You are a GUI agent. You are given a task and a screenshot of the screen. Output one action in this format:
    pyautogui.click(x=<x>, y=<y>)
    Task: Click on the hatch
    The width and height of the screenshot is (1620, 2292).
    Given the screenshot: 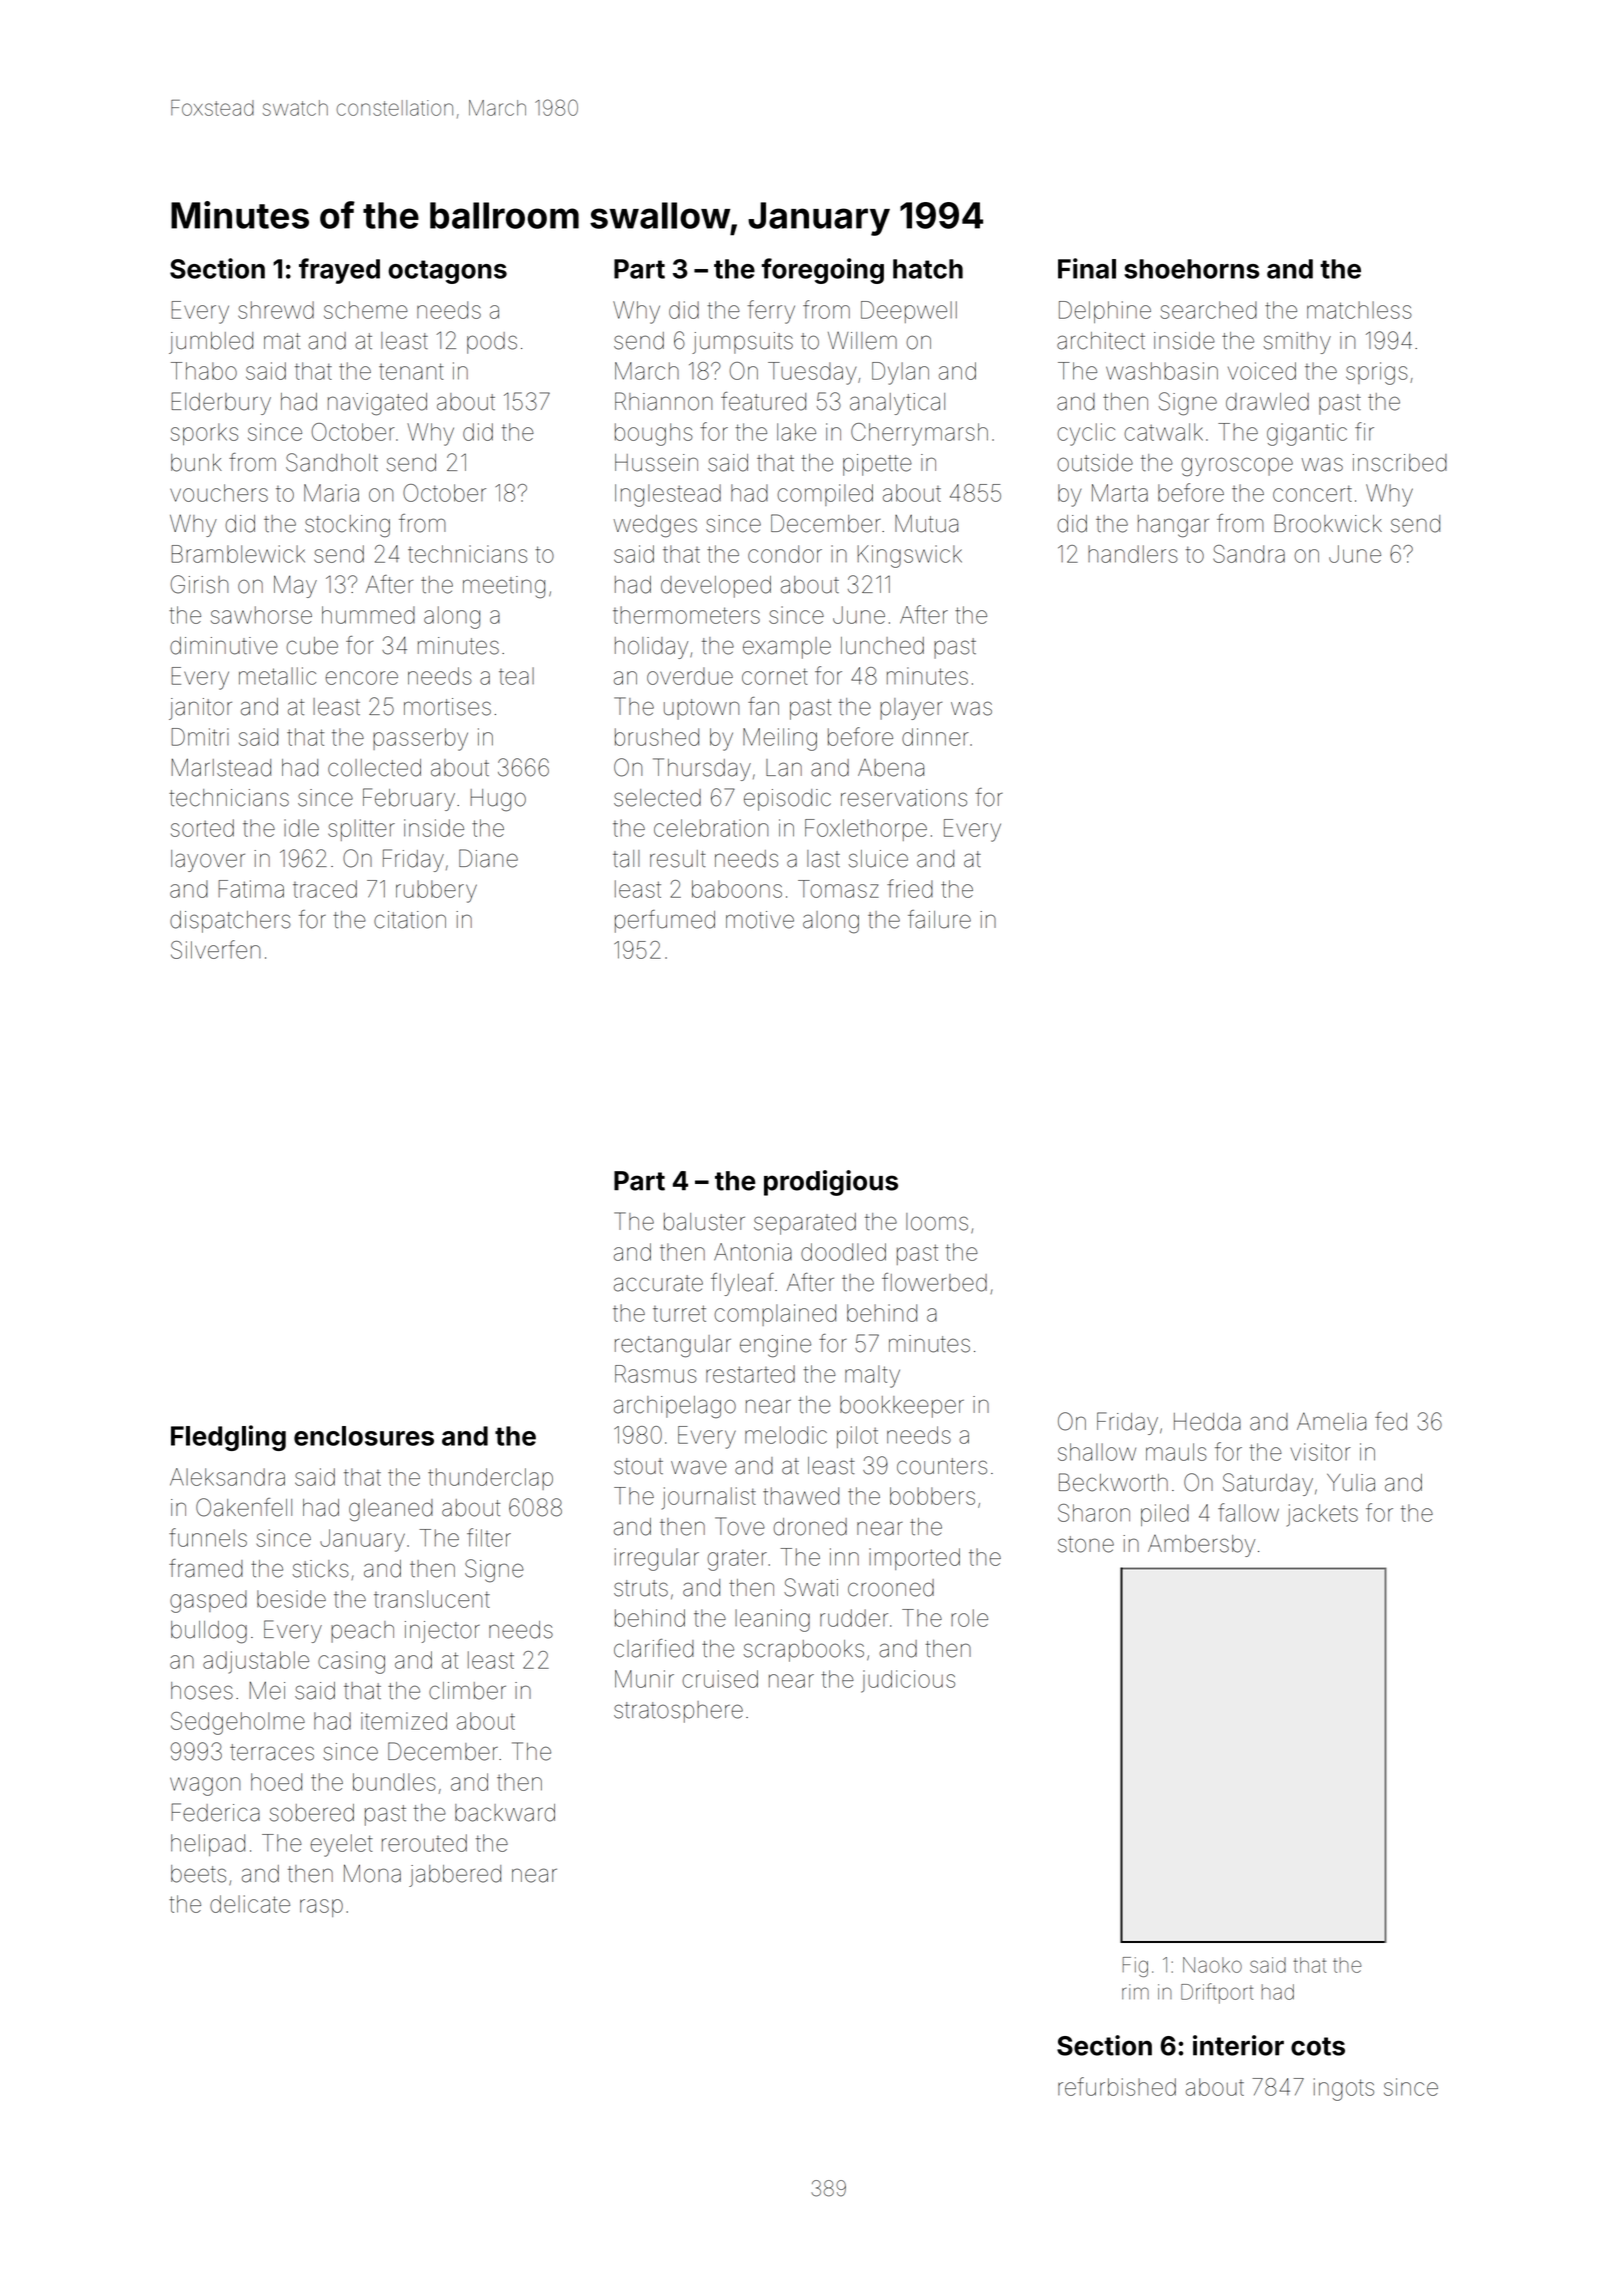 What is the action you would take?
    pyautogui.click(x=928, y=269)
